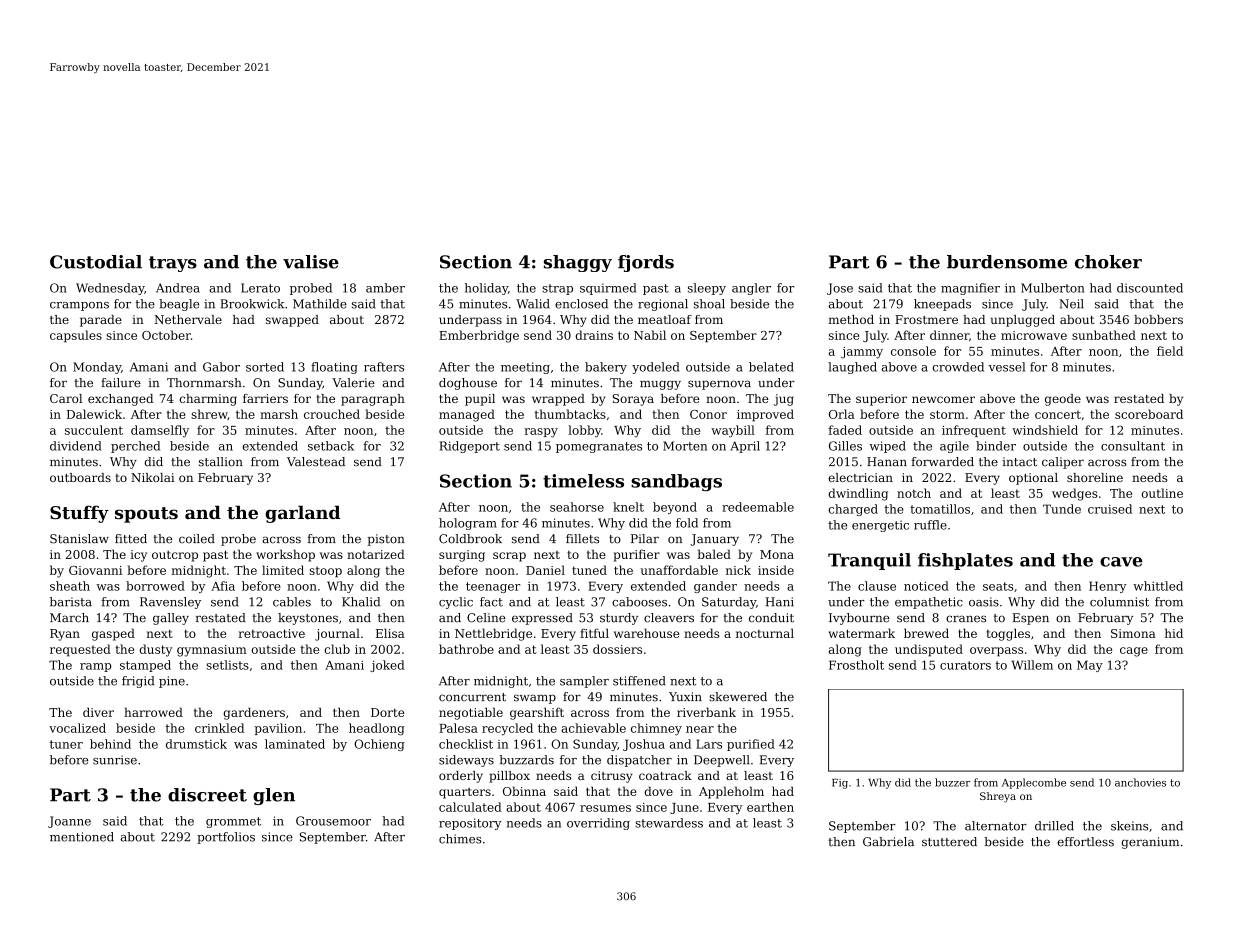  What do you see at coordinates (1023, 321) in the page?
I see `unplugged` at bounding box center [1023, 321].
